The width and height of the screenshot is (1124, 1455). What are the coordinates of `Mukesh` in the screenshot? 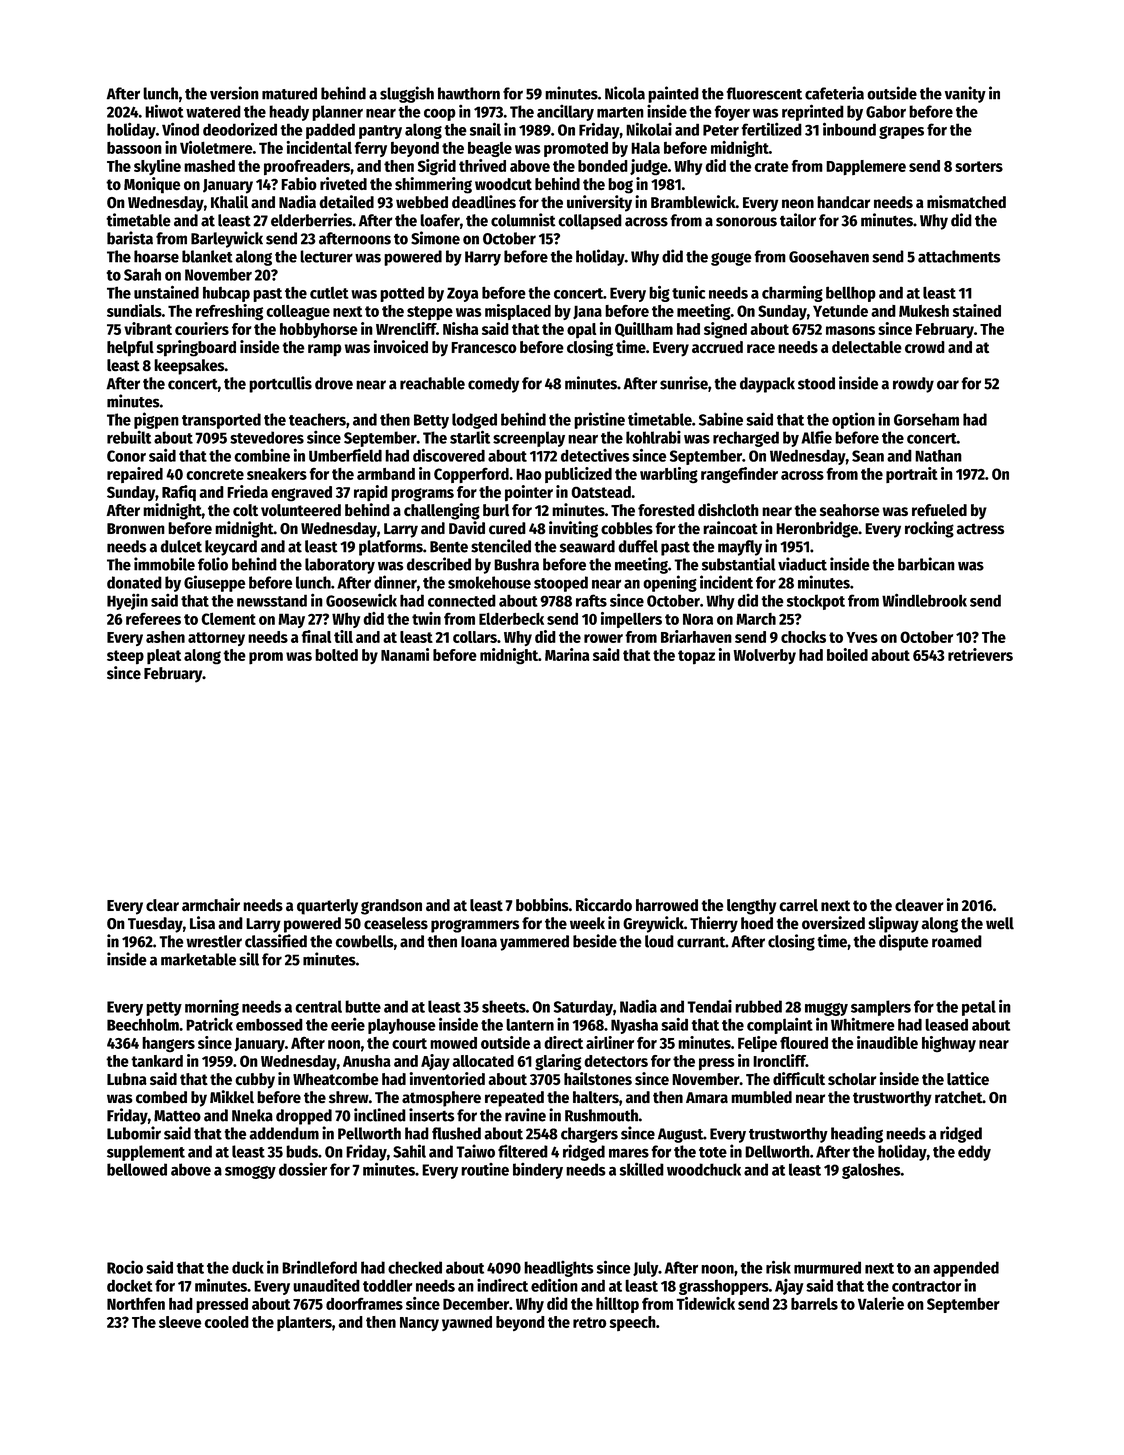 It's located at (924, 311).
